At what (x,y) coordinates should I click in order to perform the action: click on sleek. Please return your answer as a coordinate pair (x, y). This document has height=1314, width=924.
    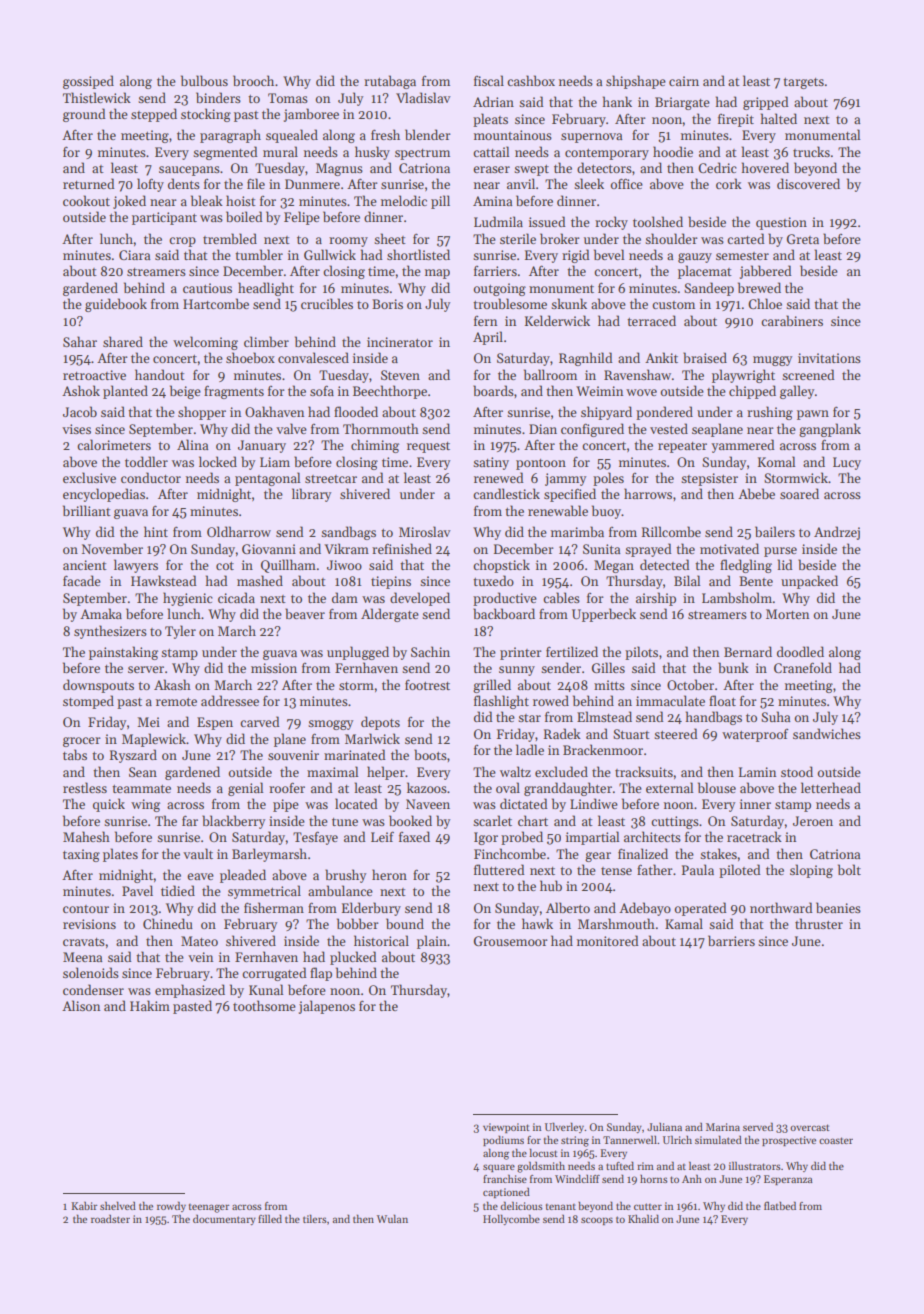
    Looking at the image, I should click on (589, 183).
